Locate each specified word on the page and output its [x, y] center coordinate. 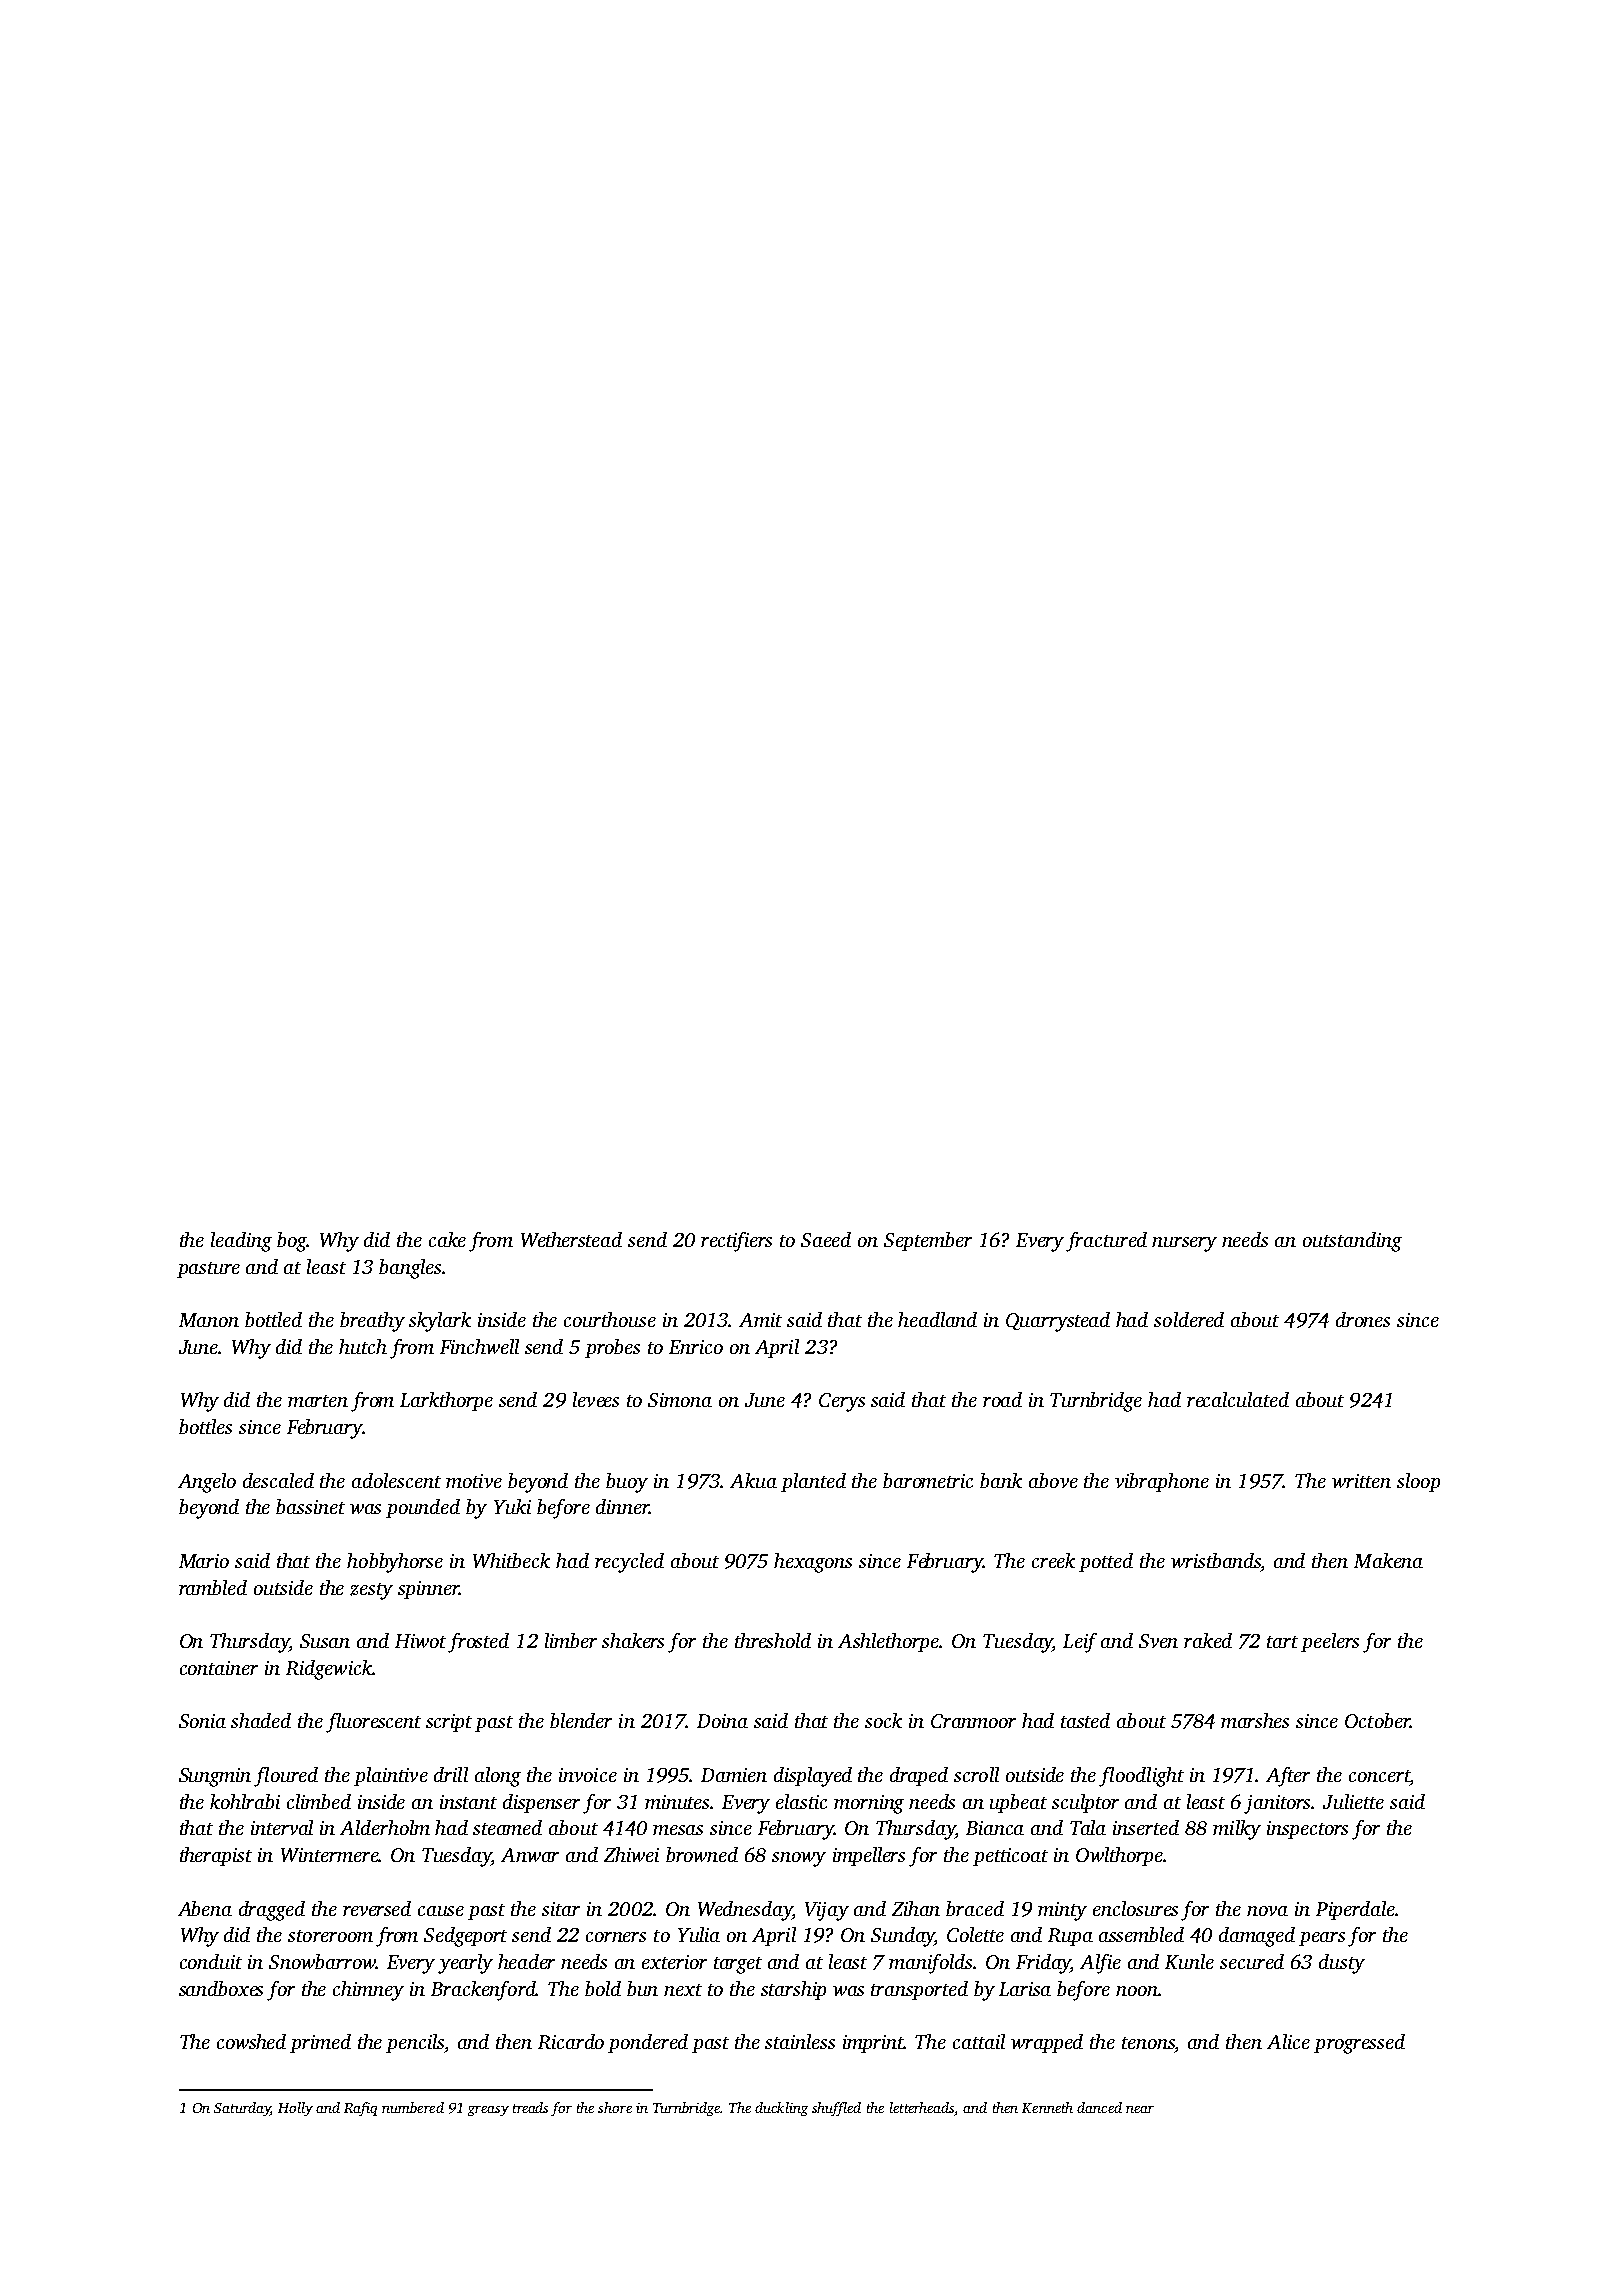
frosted [478, 1643]
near [1140, 2109]
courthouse [610, 1319]
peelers [1330, 1642]
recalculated [1238, 1399]
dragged [272, 1911]
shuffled [836, 2109]
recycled [629, 1563]
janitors [1278, 1804]
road [1002, 1399]
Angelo [207, 1483]
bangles [410, 1269]
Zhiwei [631, 1854]
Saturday [242, 2109]
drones [1363, 1319]
